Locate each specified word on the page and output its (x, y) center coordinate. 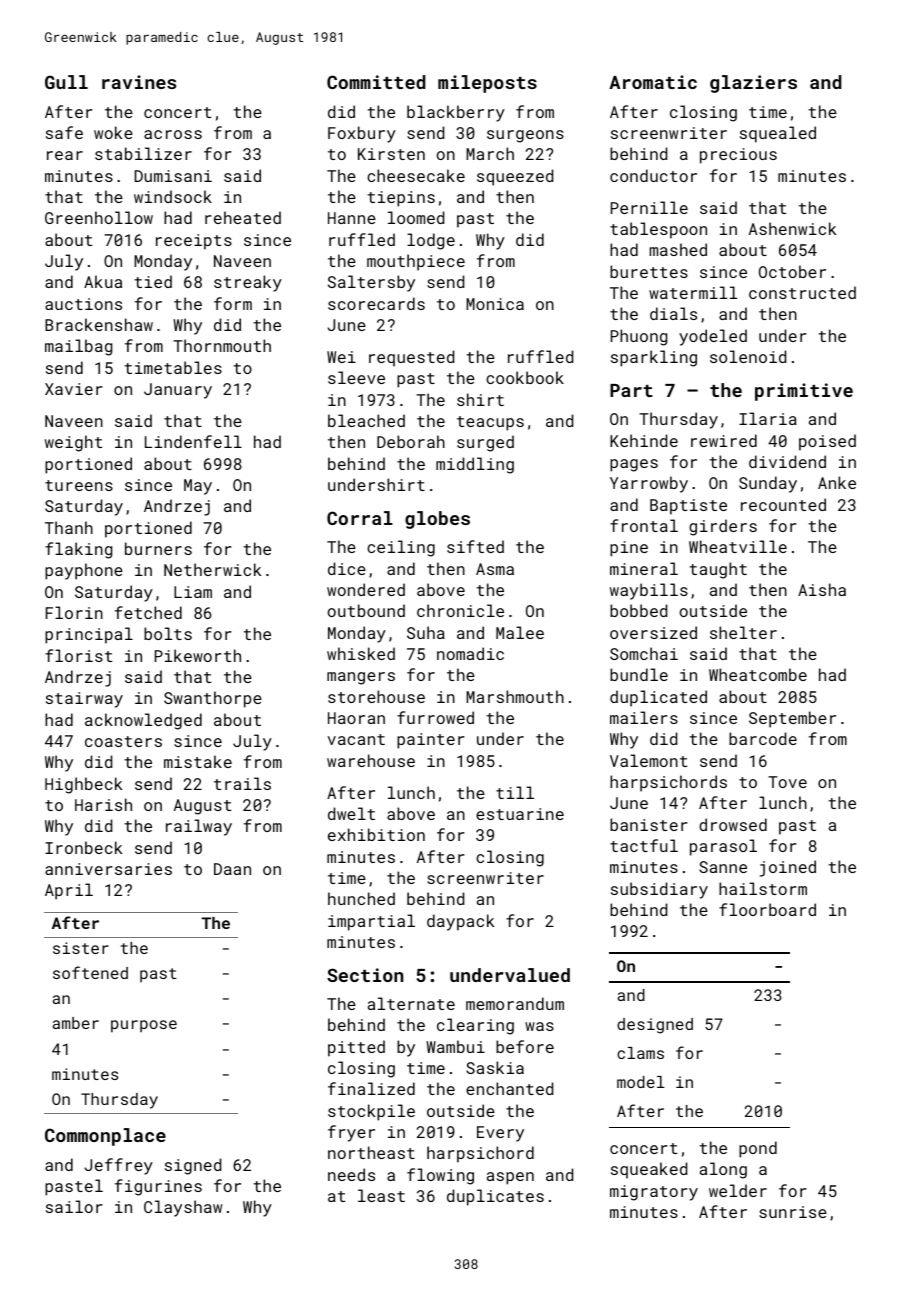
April (69, 891)
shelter (743, 632)
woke (113, 132)
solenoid (748, 356)
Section (365, 975)
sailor (74, 1206)
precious (738, 156)
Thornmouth (222, 345)
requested (411, 358)
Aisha (822, 589)
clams (640, 1053)
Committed (376, 82)
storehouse (376, 696)
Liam (193, 592)
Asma (495, 569)
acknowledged (143, 721)
